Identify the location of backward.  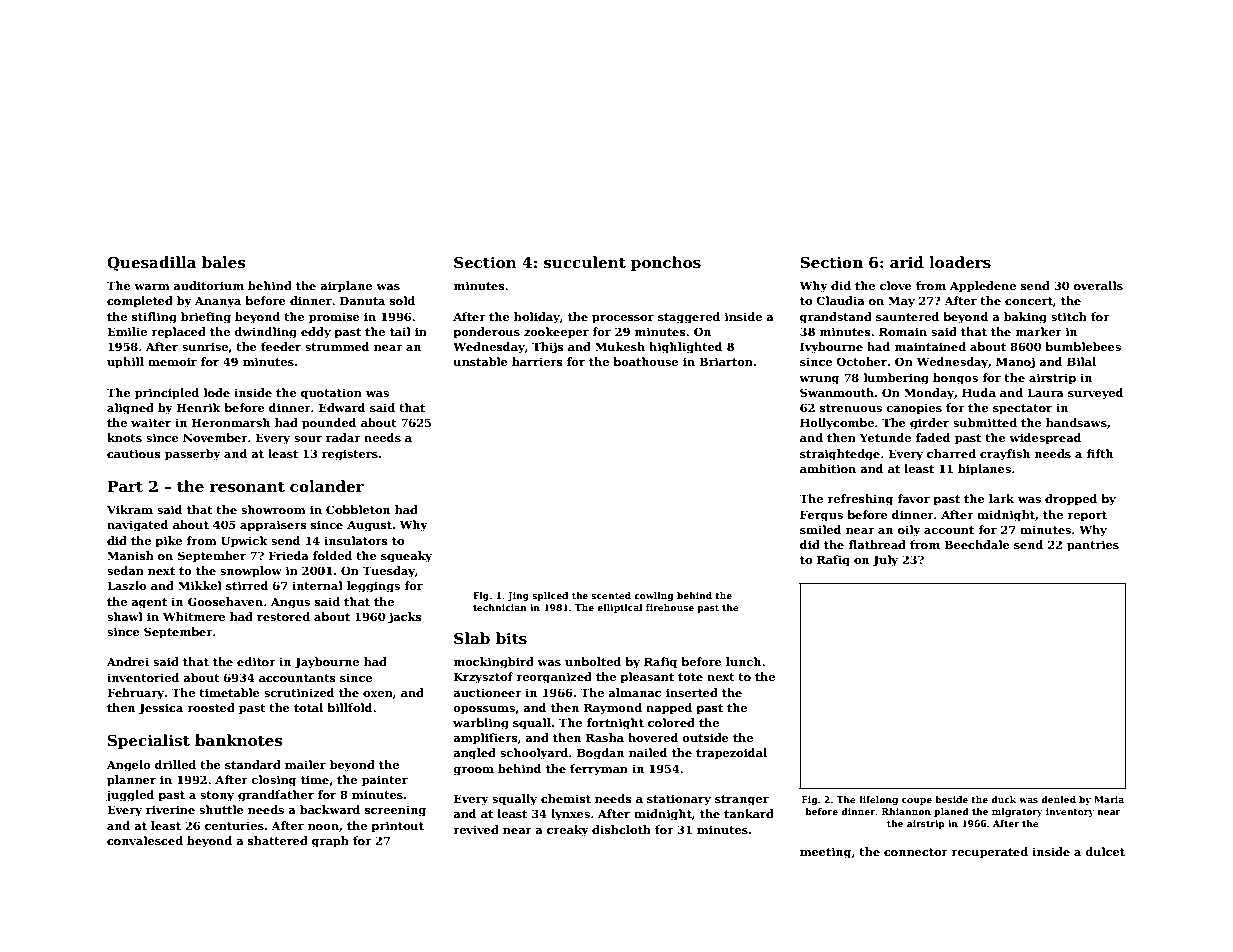
(330, 809).
